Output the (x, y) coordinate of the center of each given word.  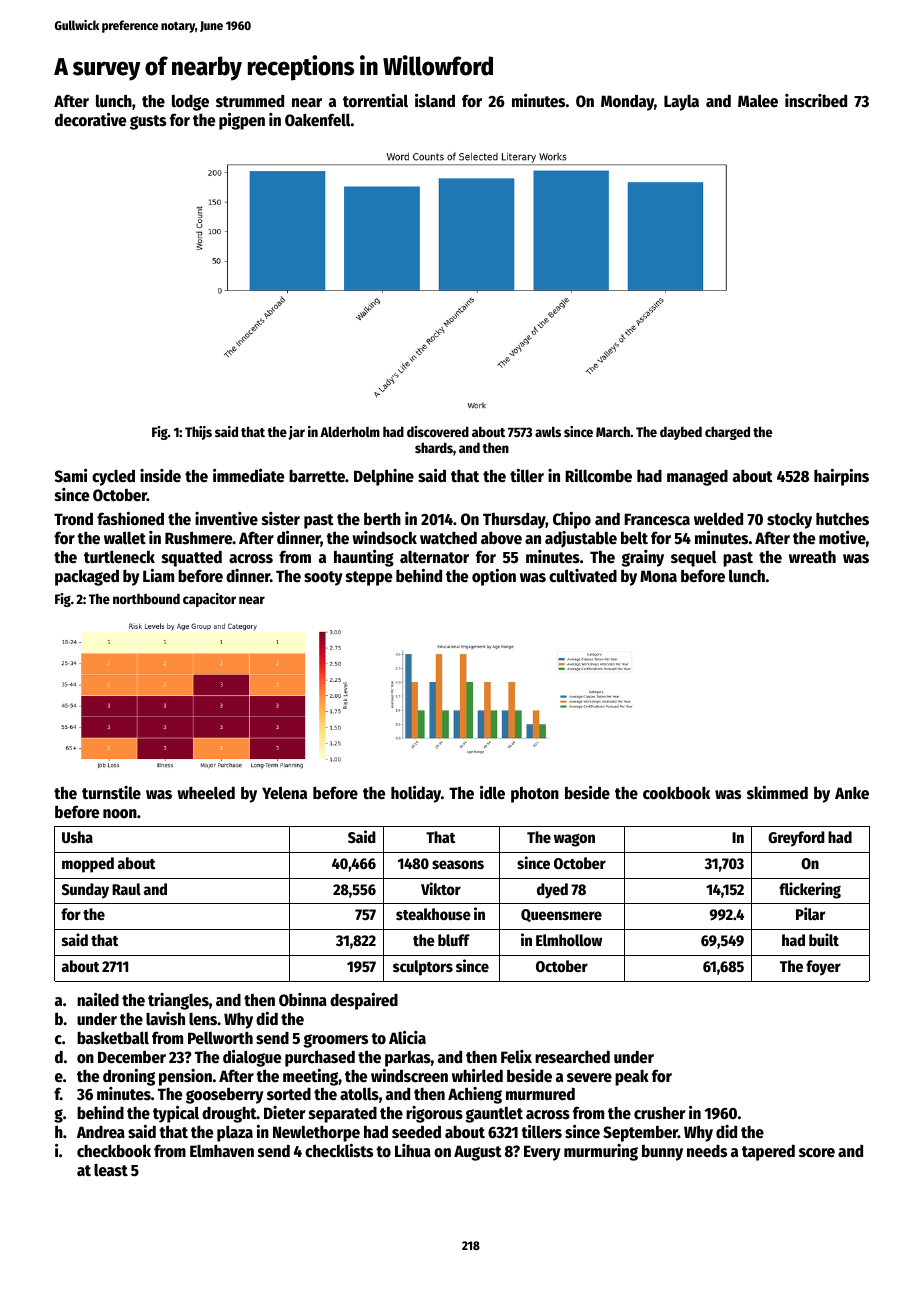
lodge (190, 102)
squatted (192, 558)
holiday (416, 794)
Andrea (101, 1132)
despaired (364, 1001)
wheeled (206, 793)
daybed (681, 433)
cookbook (676, 793)
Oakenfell (317, 120)
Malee (758, 101)
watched (448, 538)
